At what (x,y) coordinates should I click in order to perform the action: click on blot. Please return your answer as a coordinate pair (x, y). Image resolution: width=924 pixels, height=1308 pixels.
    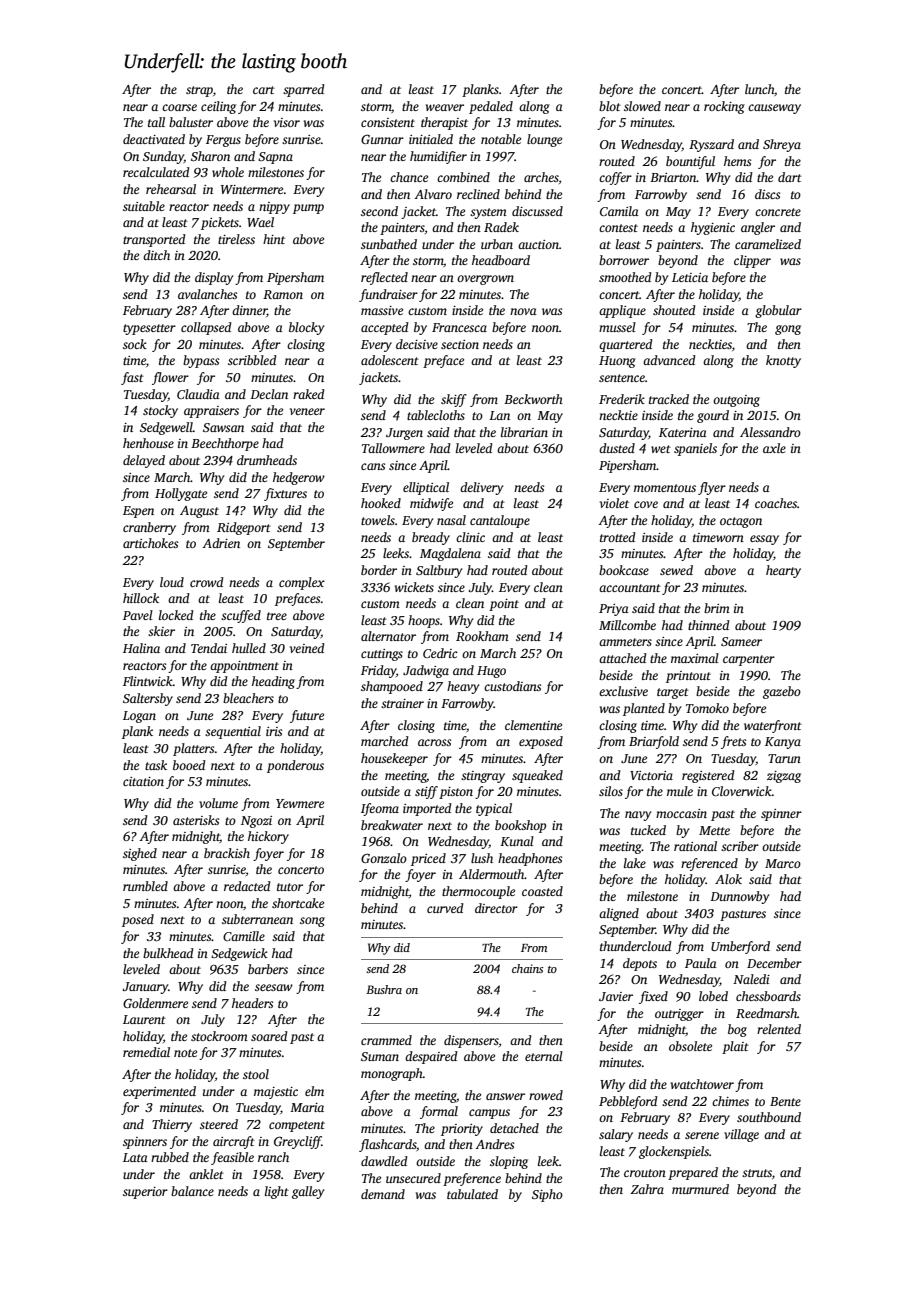
    Looking at the image, I should click on (610, 106).
